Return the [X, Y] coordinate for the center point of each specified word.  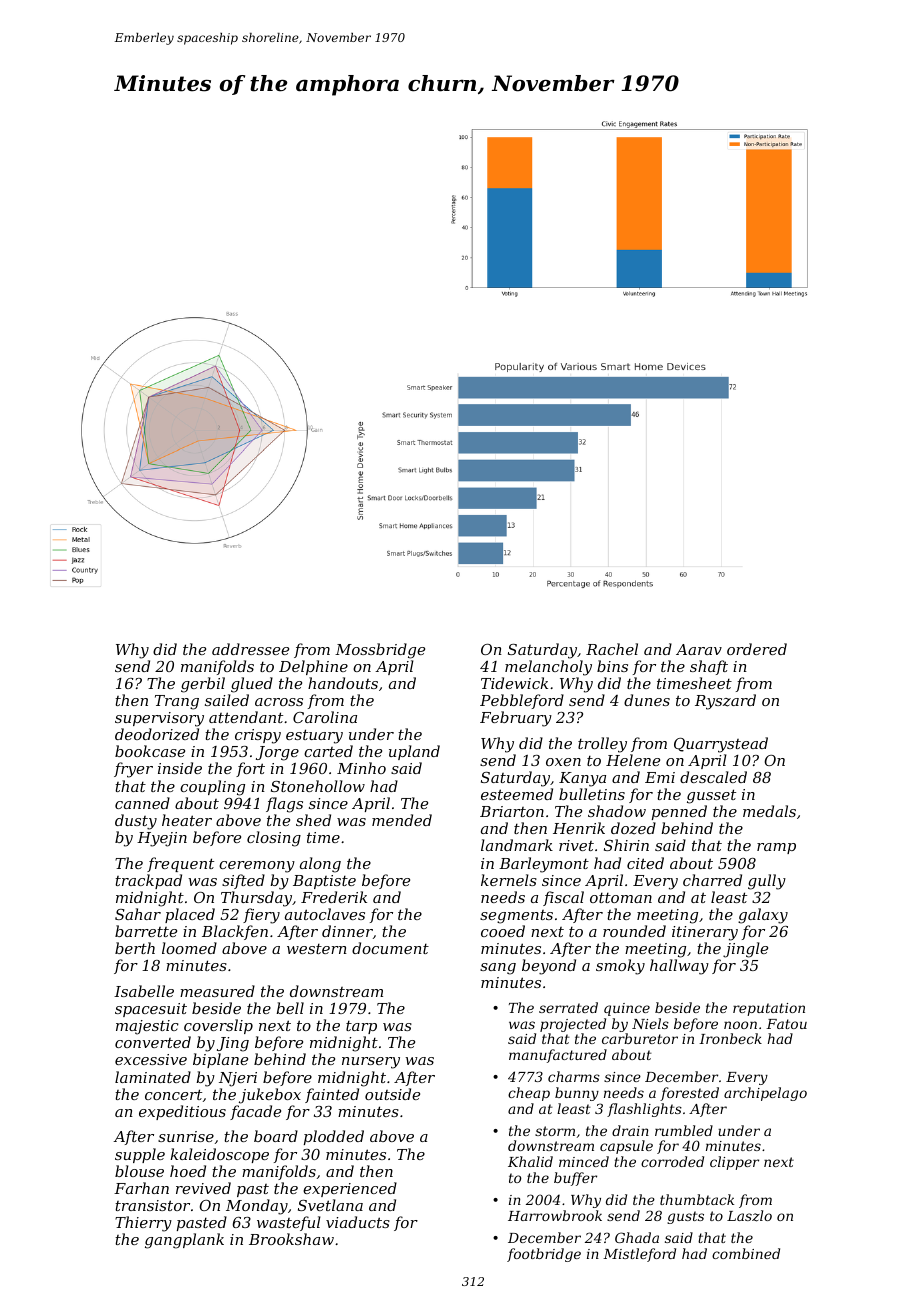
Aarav [699, 649]
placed [190, 915]
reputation [769, 1009]
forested [689, 1094]
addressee [250, 649]
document [390, 948]
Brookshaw [291, 1239]
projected [573, 1025]
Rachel [612, 649]
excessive [151, 1059]
